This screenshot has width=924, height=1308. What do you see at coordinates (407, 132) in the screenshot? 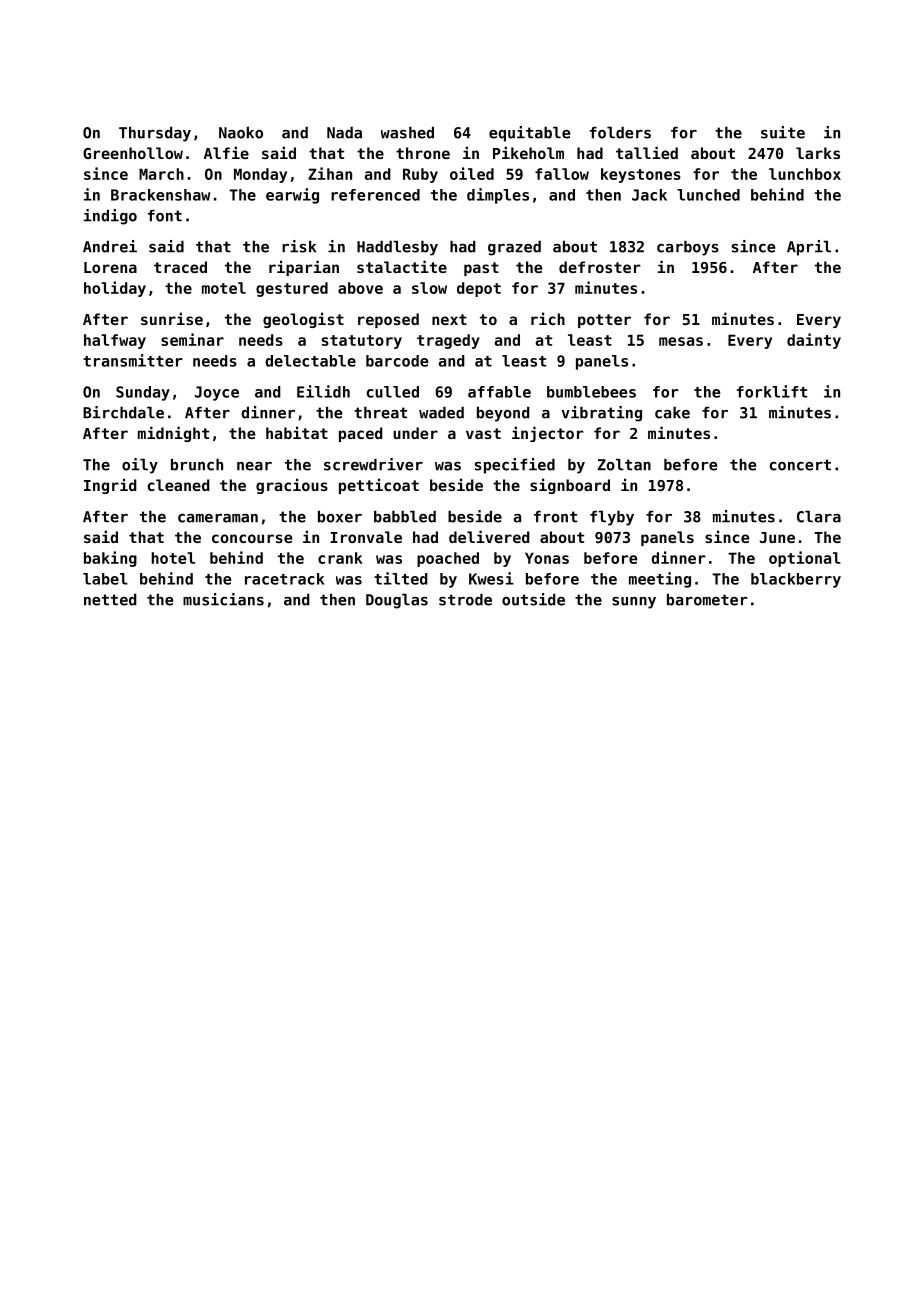
I see `washed` at bounding box center [407, 132].
